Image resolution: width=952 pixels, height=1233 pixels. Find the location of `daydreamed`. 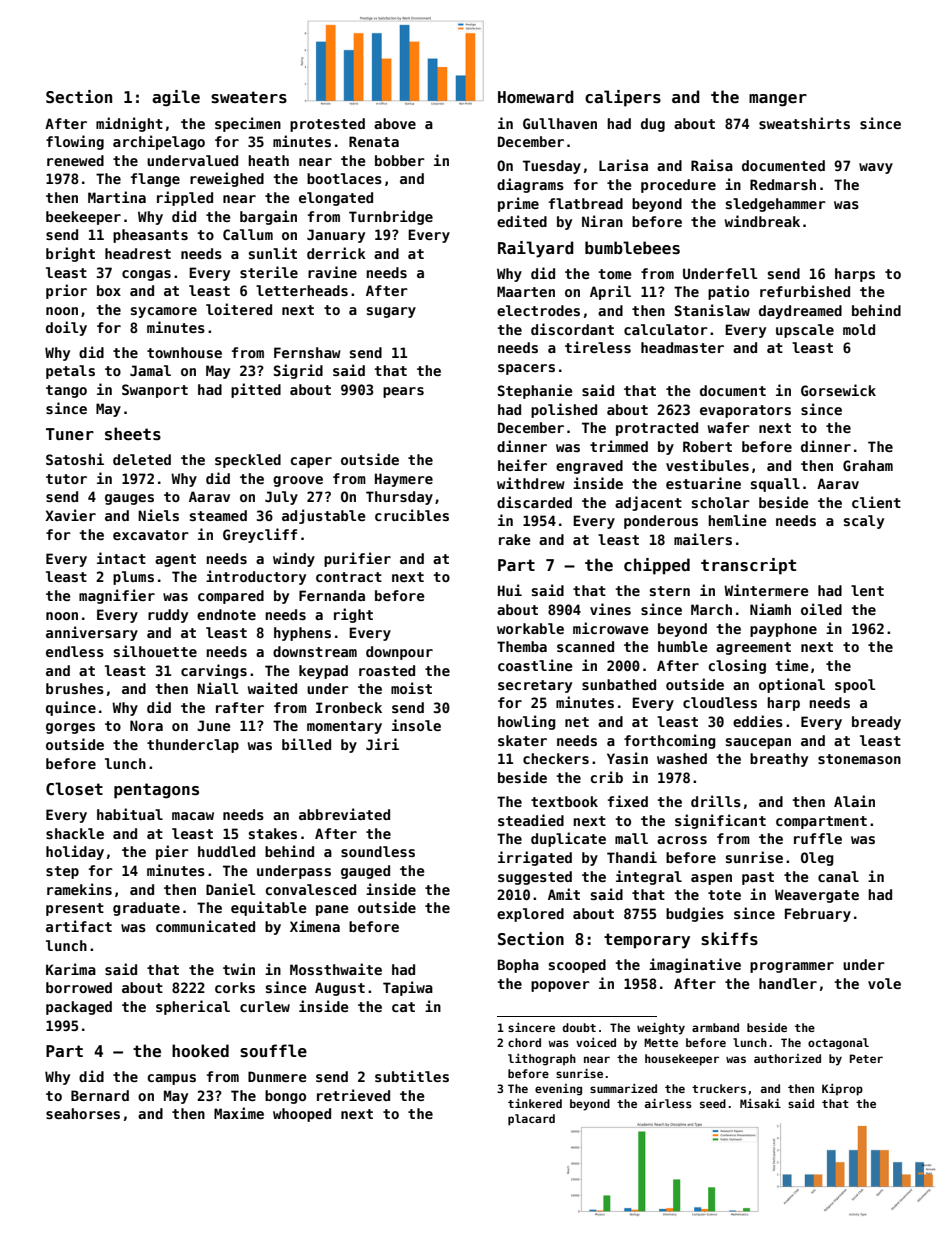

daydreamed is located at coordinates (800, 312).
